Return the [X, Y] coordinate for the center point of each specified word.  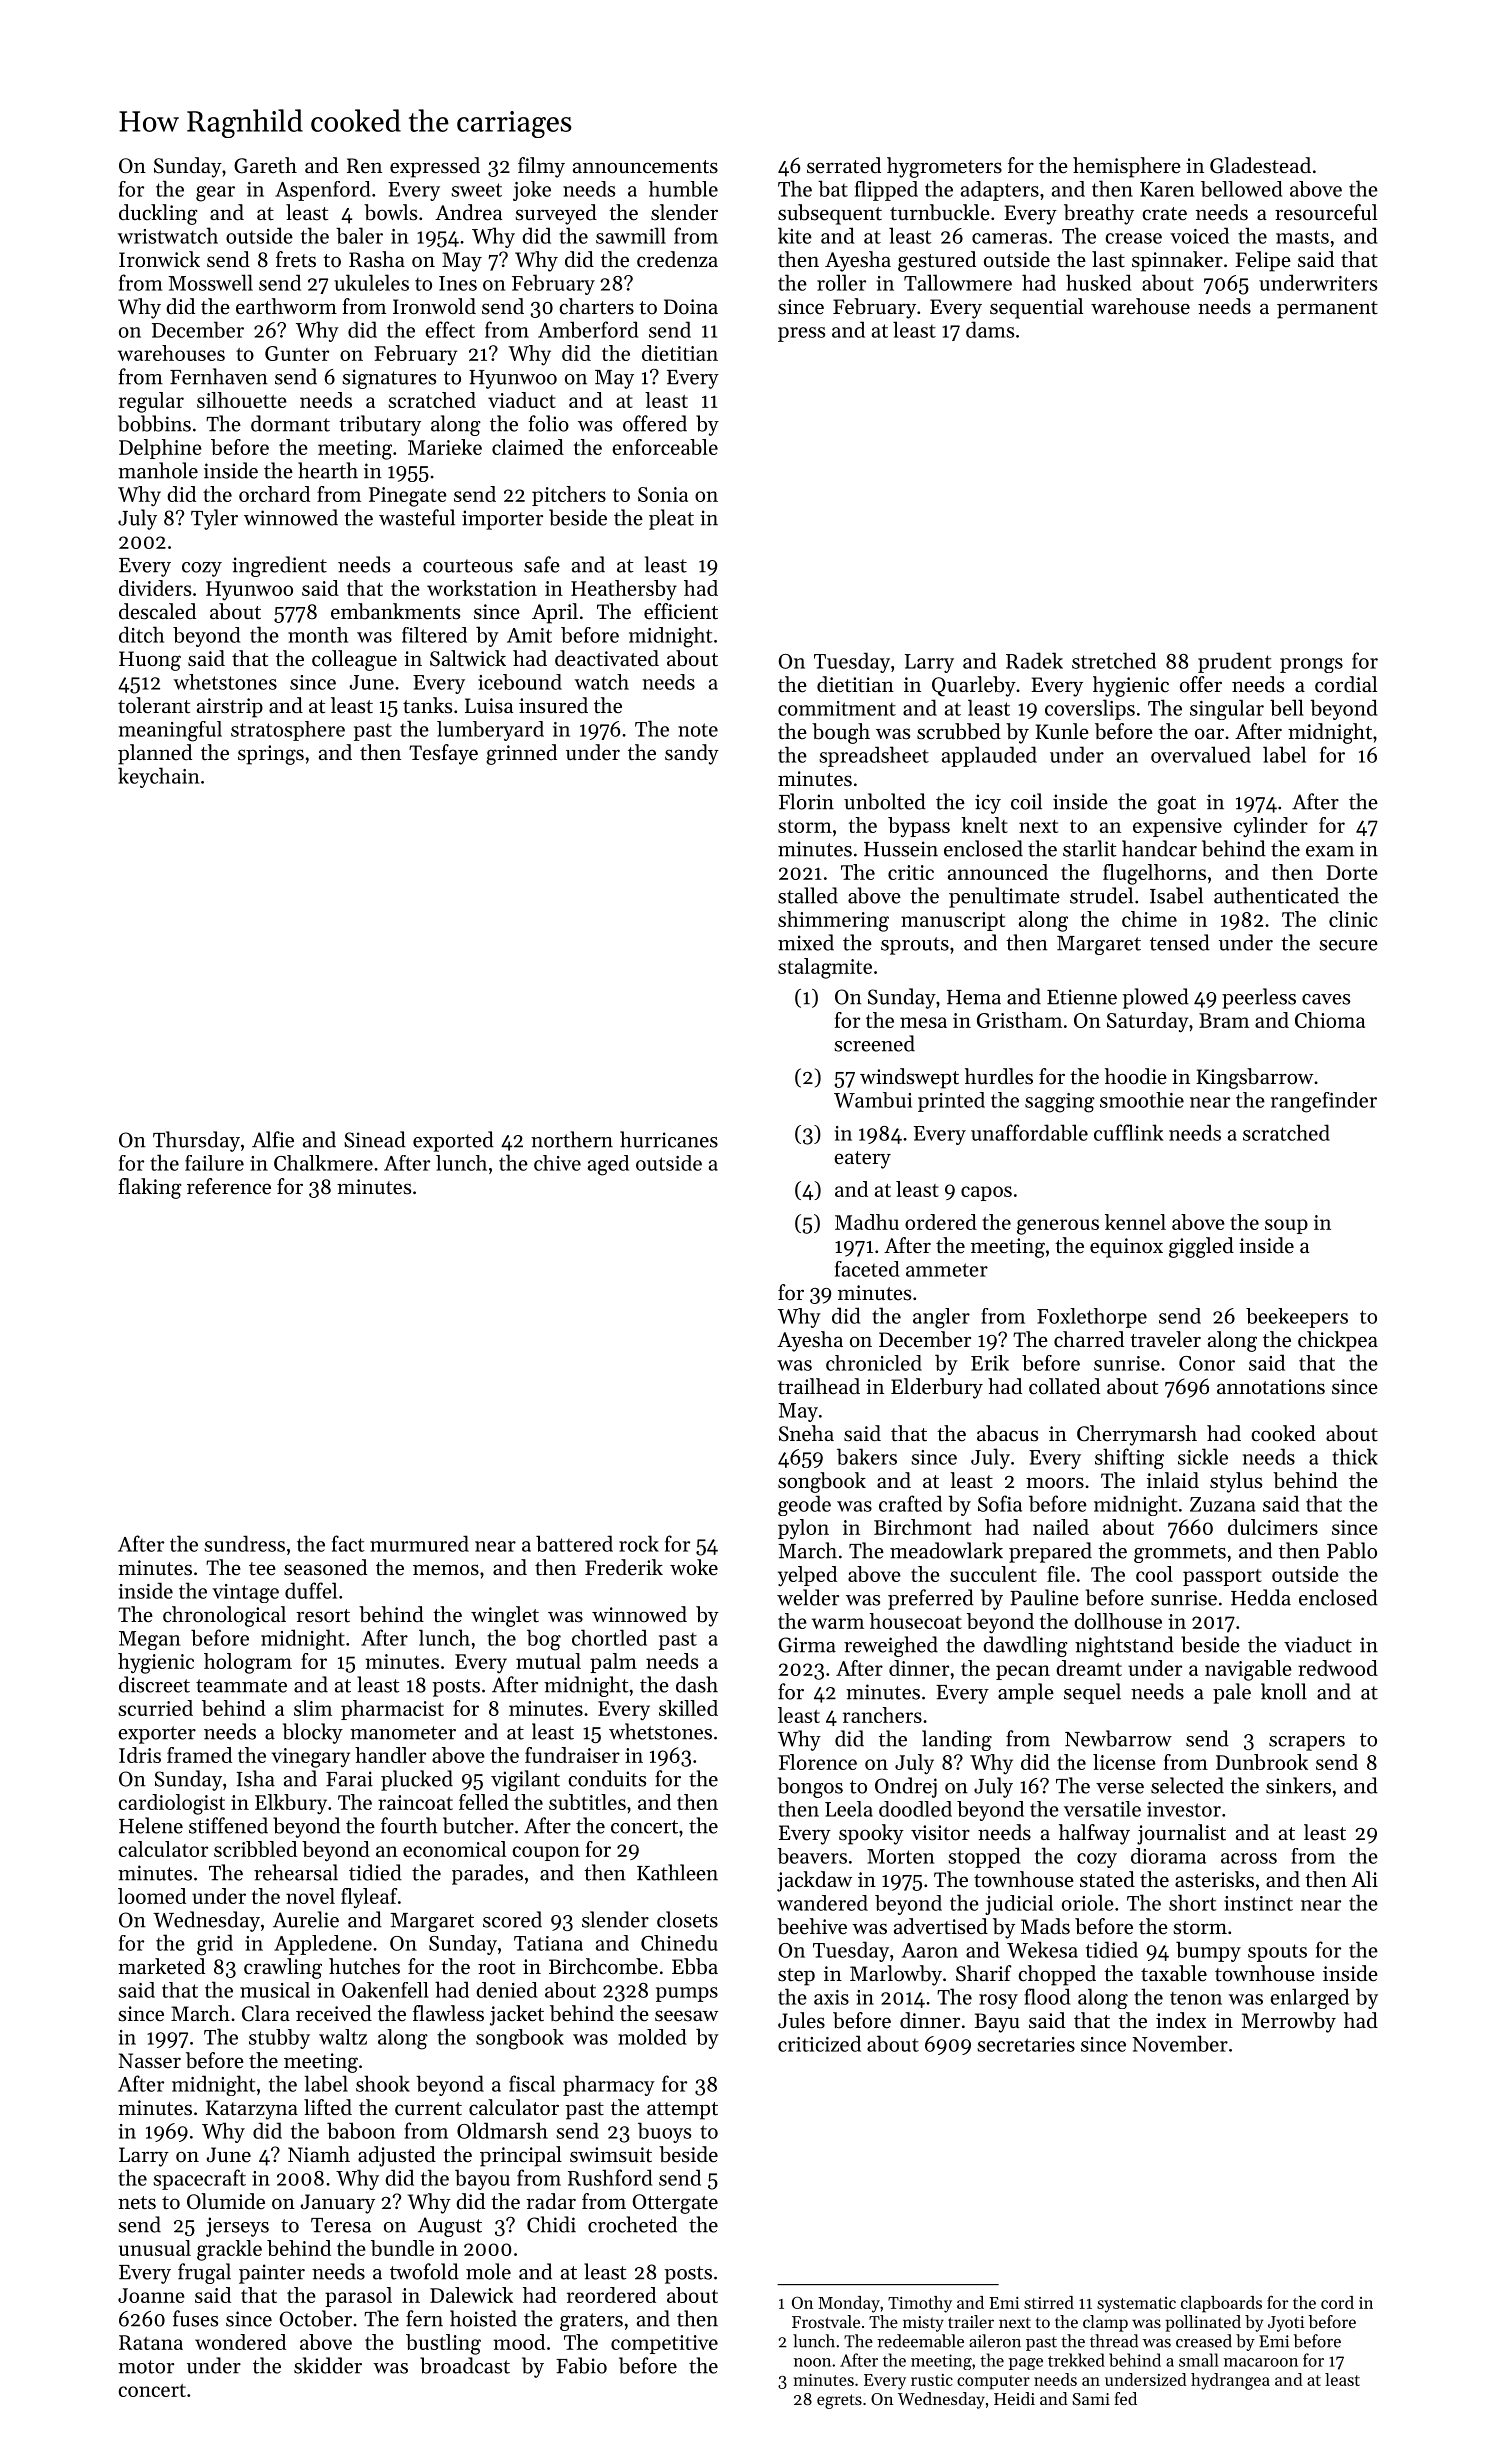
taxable [1174, 1973]
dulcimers [1273, 1527]
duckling [158, 214]
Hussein [901, 849]
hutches [364, 1966]
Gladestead [1260, 165]
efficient [681, 611]
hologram [248, 1663]
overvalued [1201, 754]
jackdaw [814, 1881]
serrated [844, 165]
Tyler [214, 519]
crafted [910, 1503]
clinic [1353, 919]
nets [137, 2203]
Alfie [273, 1139]
